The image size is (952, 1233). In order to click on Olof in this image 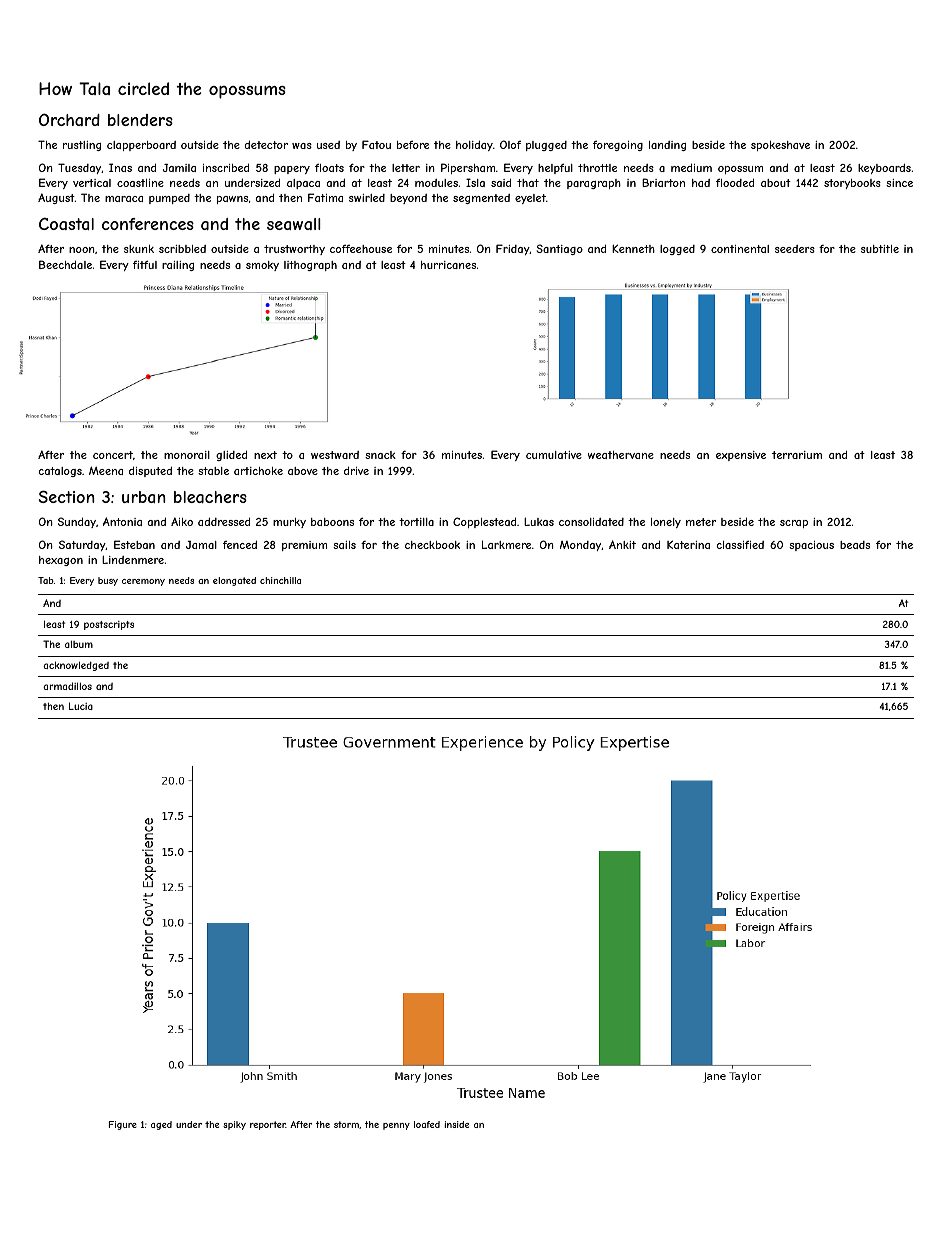, I will do `click(510, 144)`.
